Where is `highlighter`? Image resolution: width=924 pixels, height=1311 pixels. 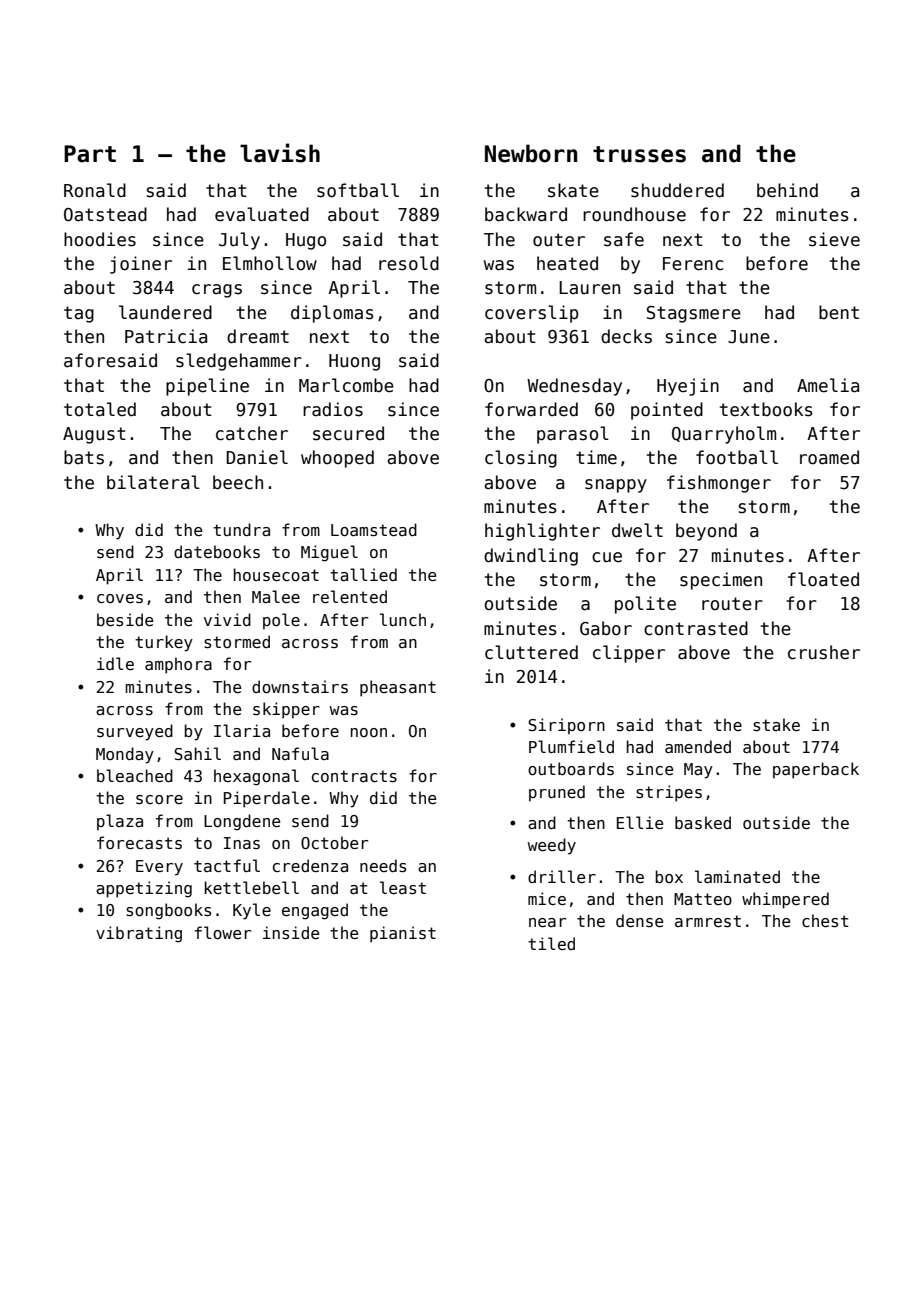 highlighter is located at coordinates (542, 532).
